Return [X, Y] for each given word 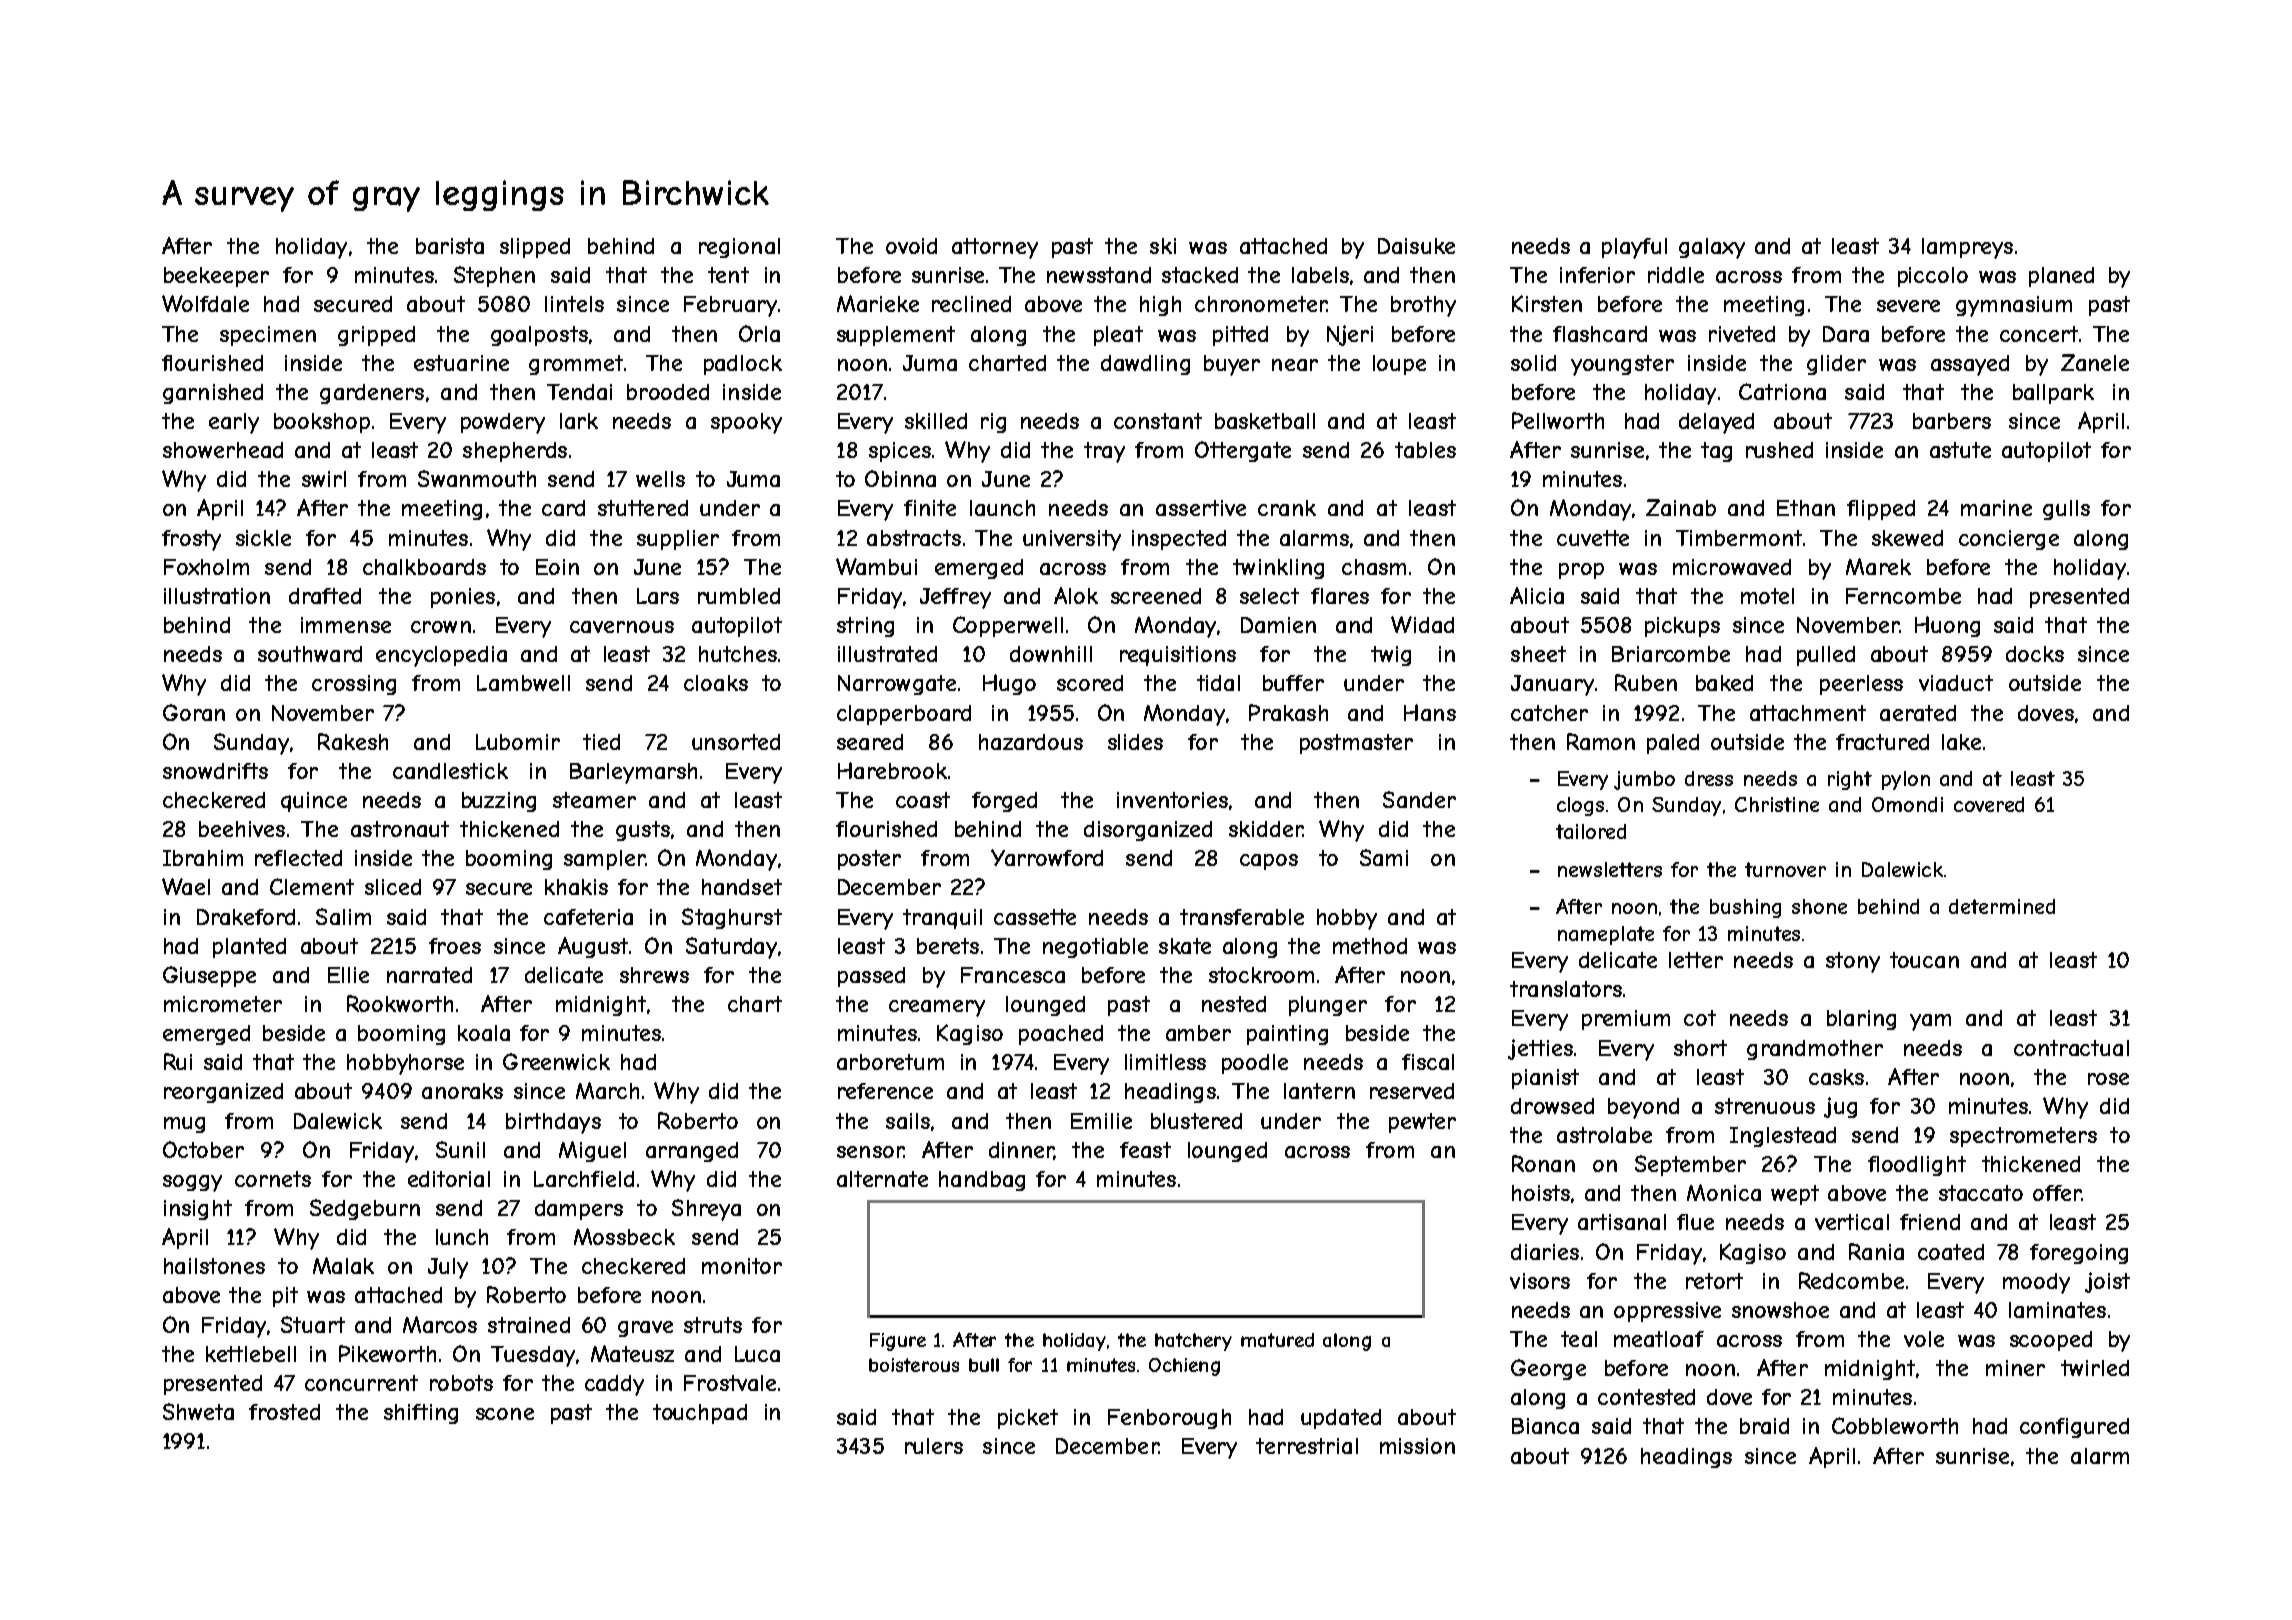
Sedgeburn [365, 1209]
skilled [936, 421]
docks [2035, 654]
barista [450, 246]
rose [2108, 1079]
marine [1996, 508]
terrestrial [1307, 1446]
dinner [1021, 1151]
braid [1764, 1426]
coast [923, 800]
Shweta [198, 1411]
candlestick [450, 771]
